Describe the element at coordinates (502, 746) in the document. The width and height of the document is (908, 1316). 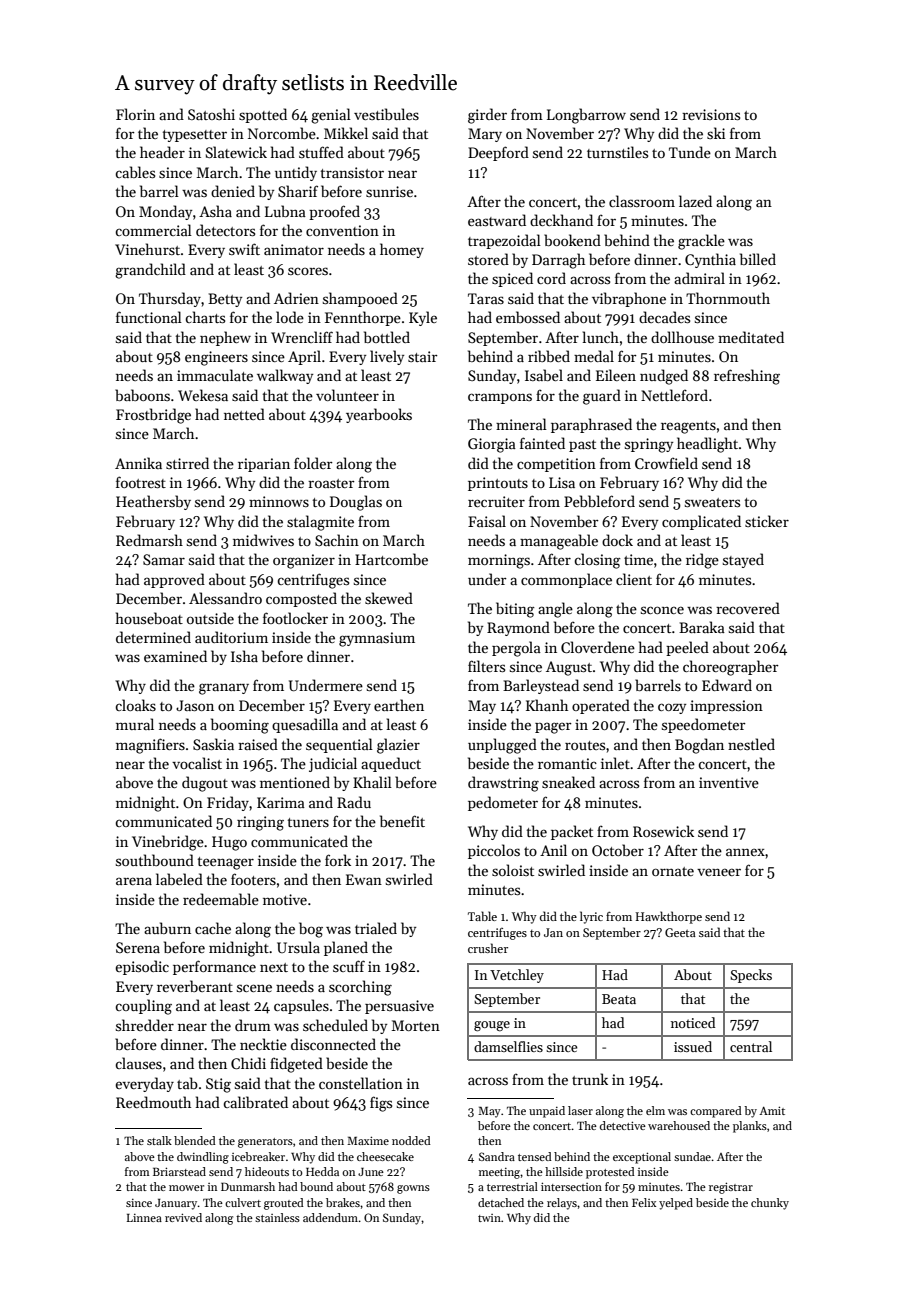
I see `unplugged` at that location.
